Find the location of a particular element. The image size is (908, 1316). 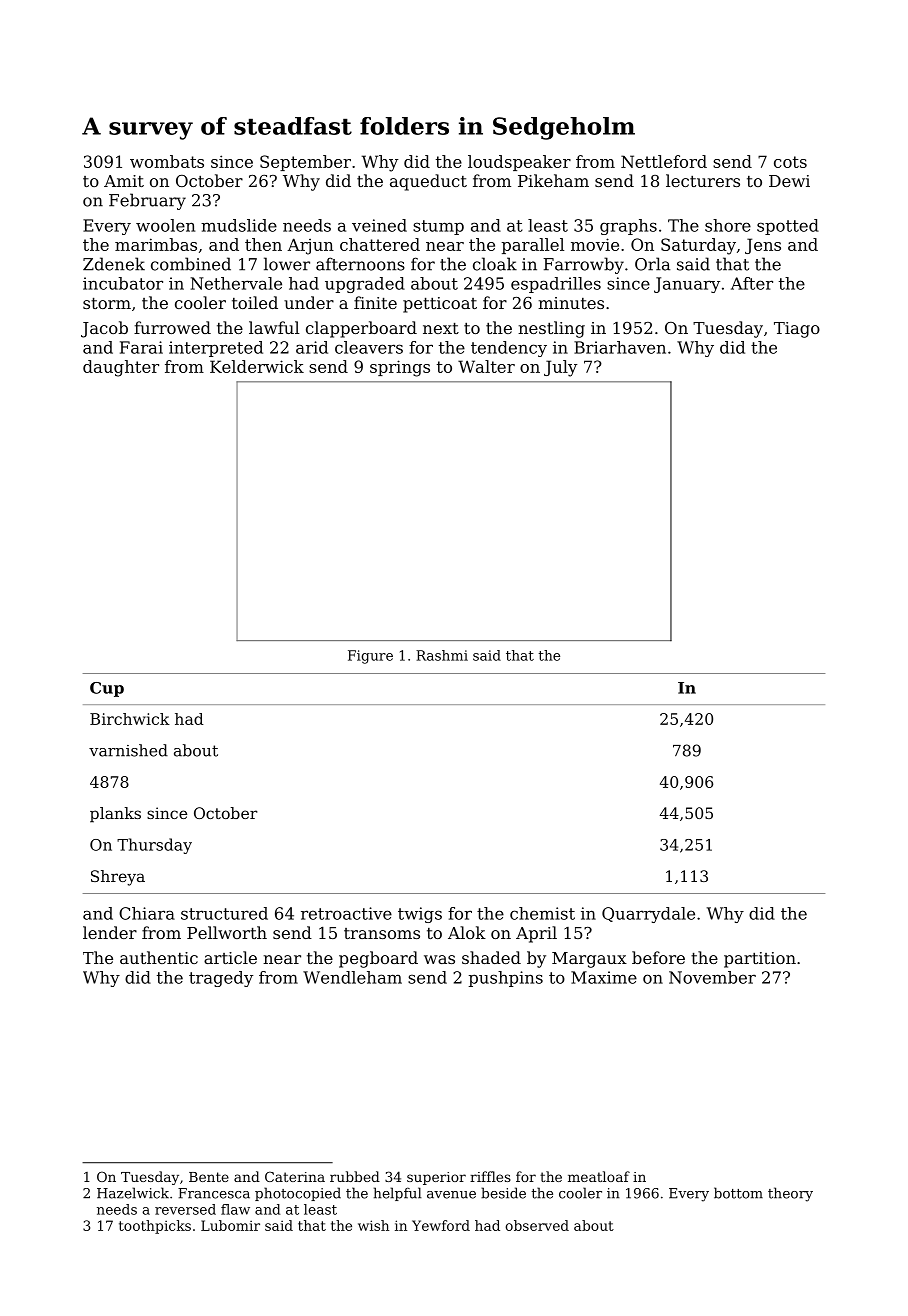

Lubomir is located at coordinates (230, 1225).
